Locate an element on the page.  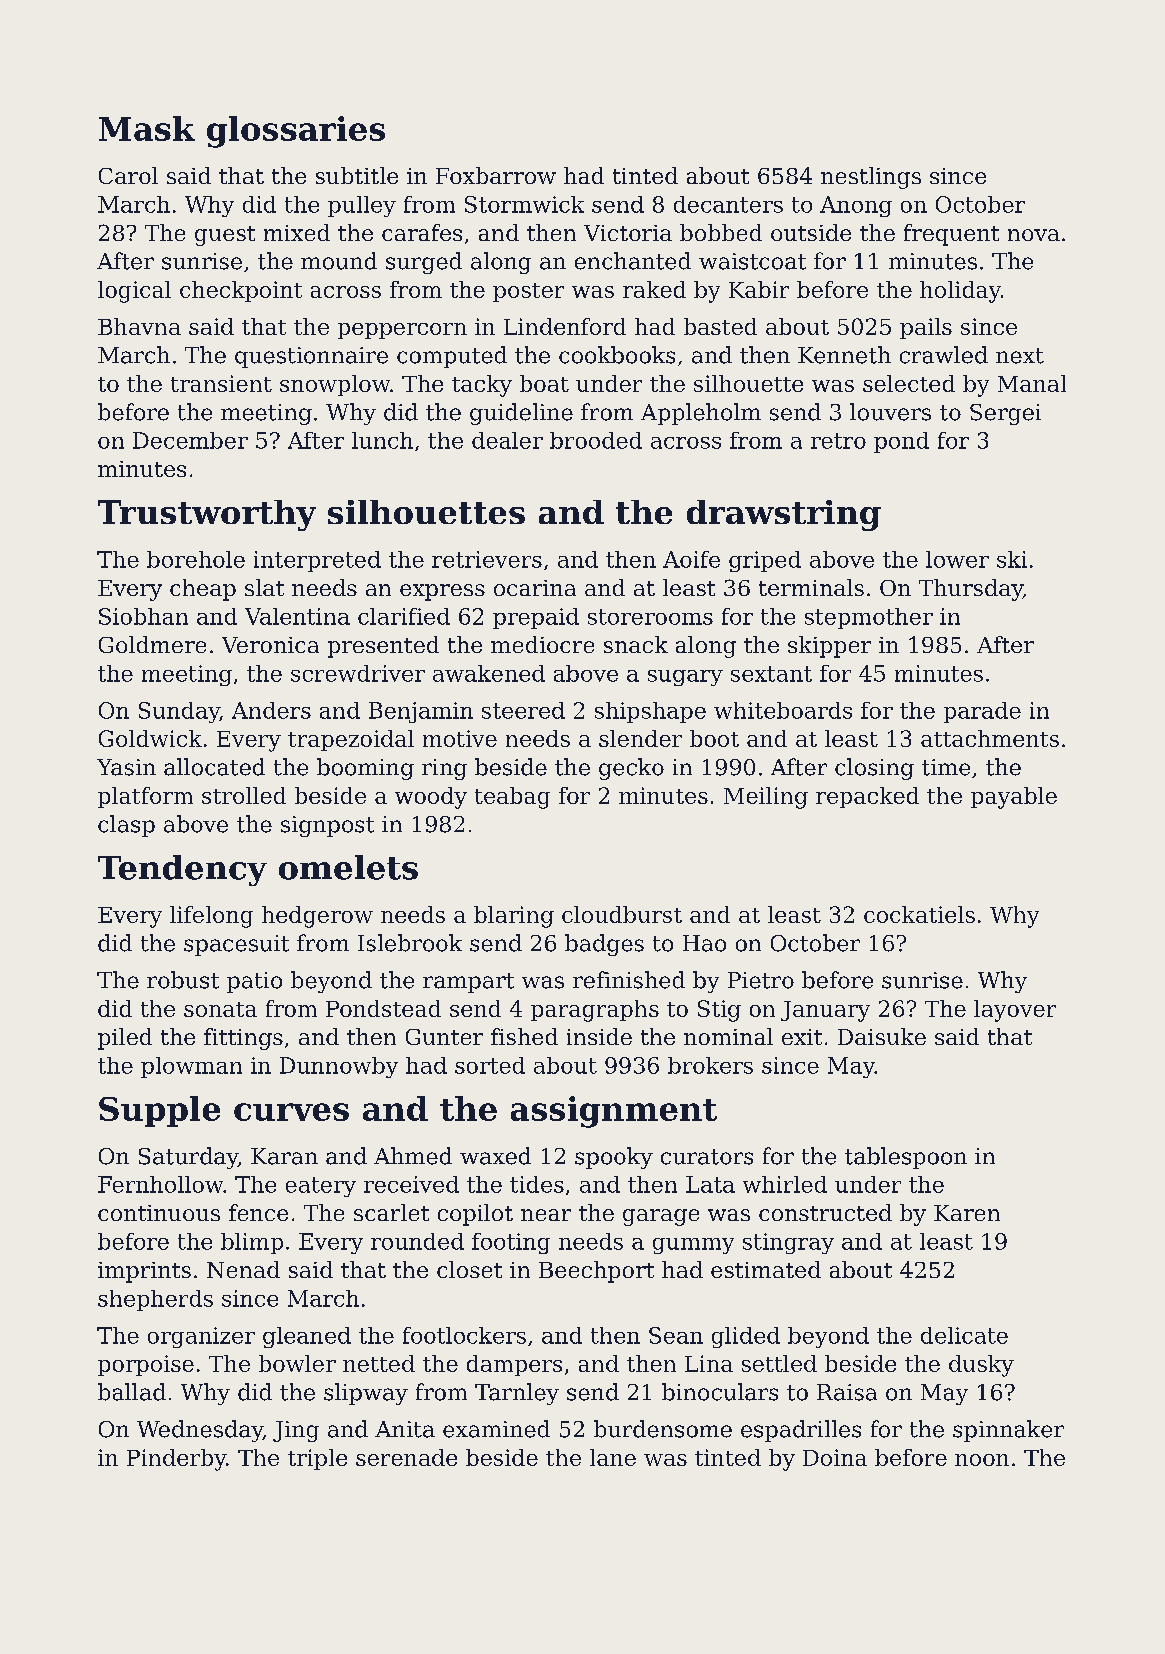
December is located at coordinates (190, 440).
